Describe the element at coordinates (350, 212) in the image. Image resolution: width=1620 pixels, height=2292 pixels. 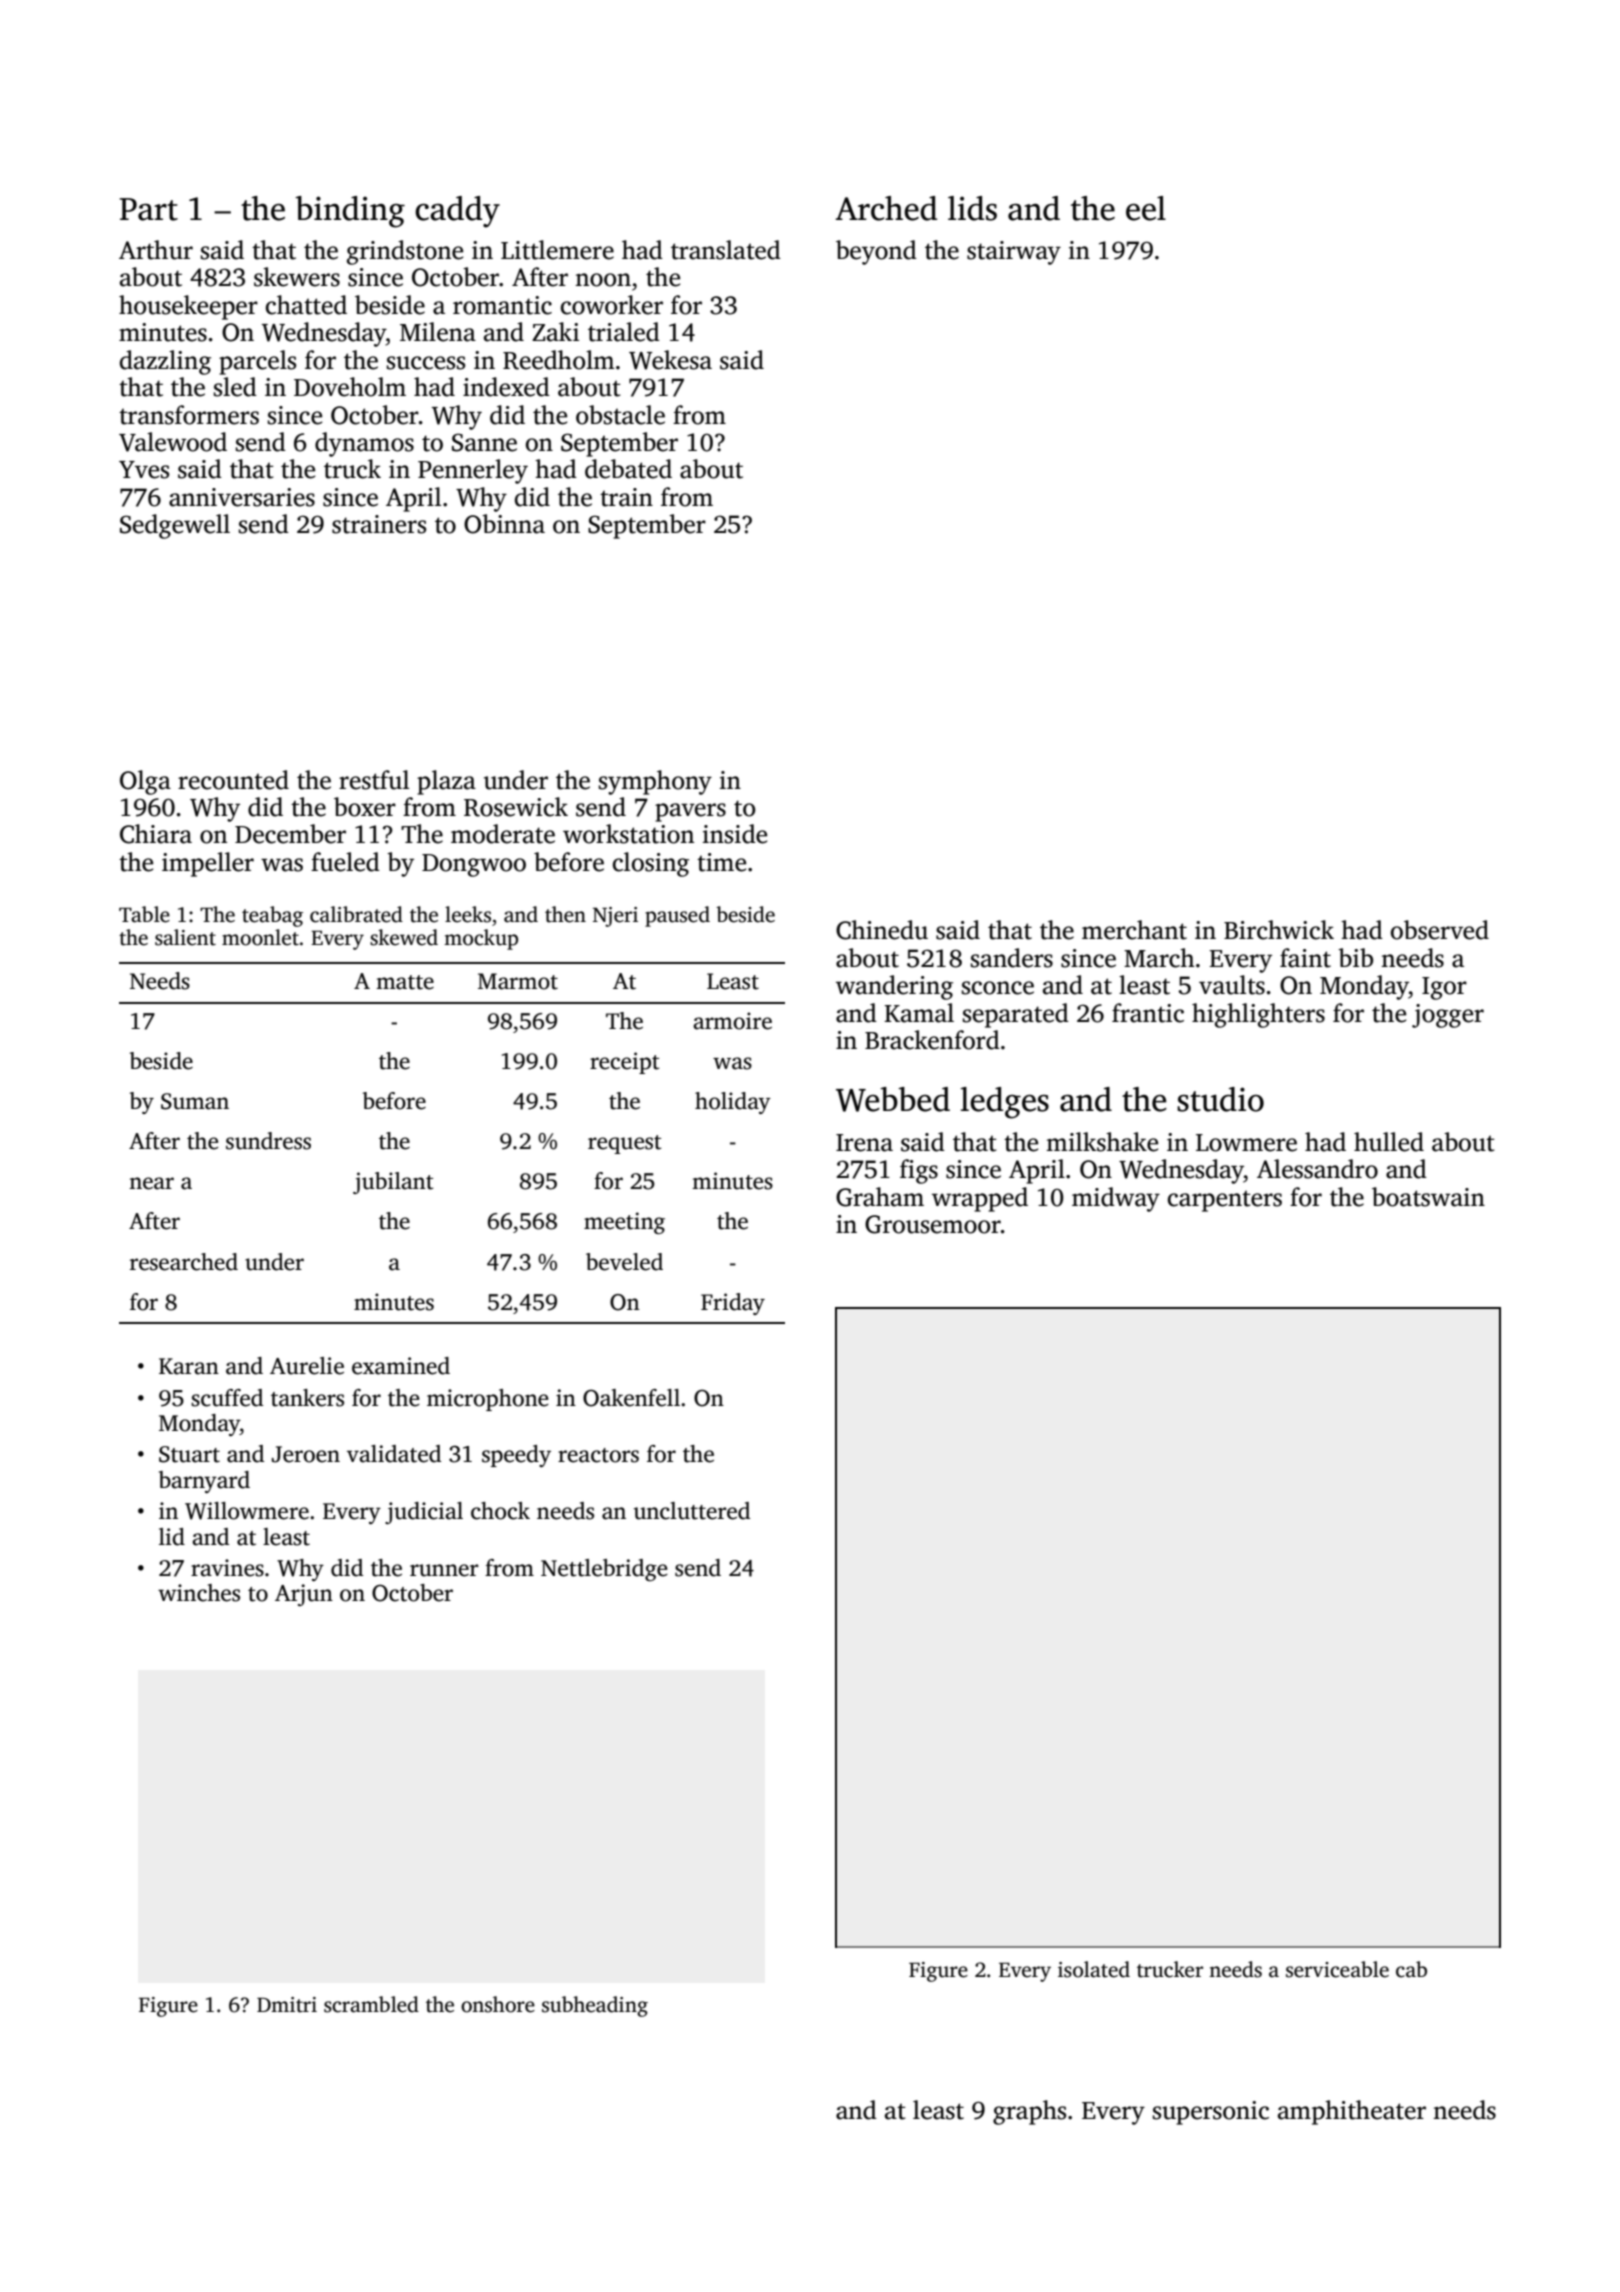
I see `binding` at that location.
